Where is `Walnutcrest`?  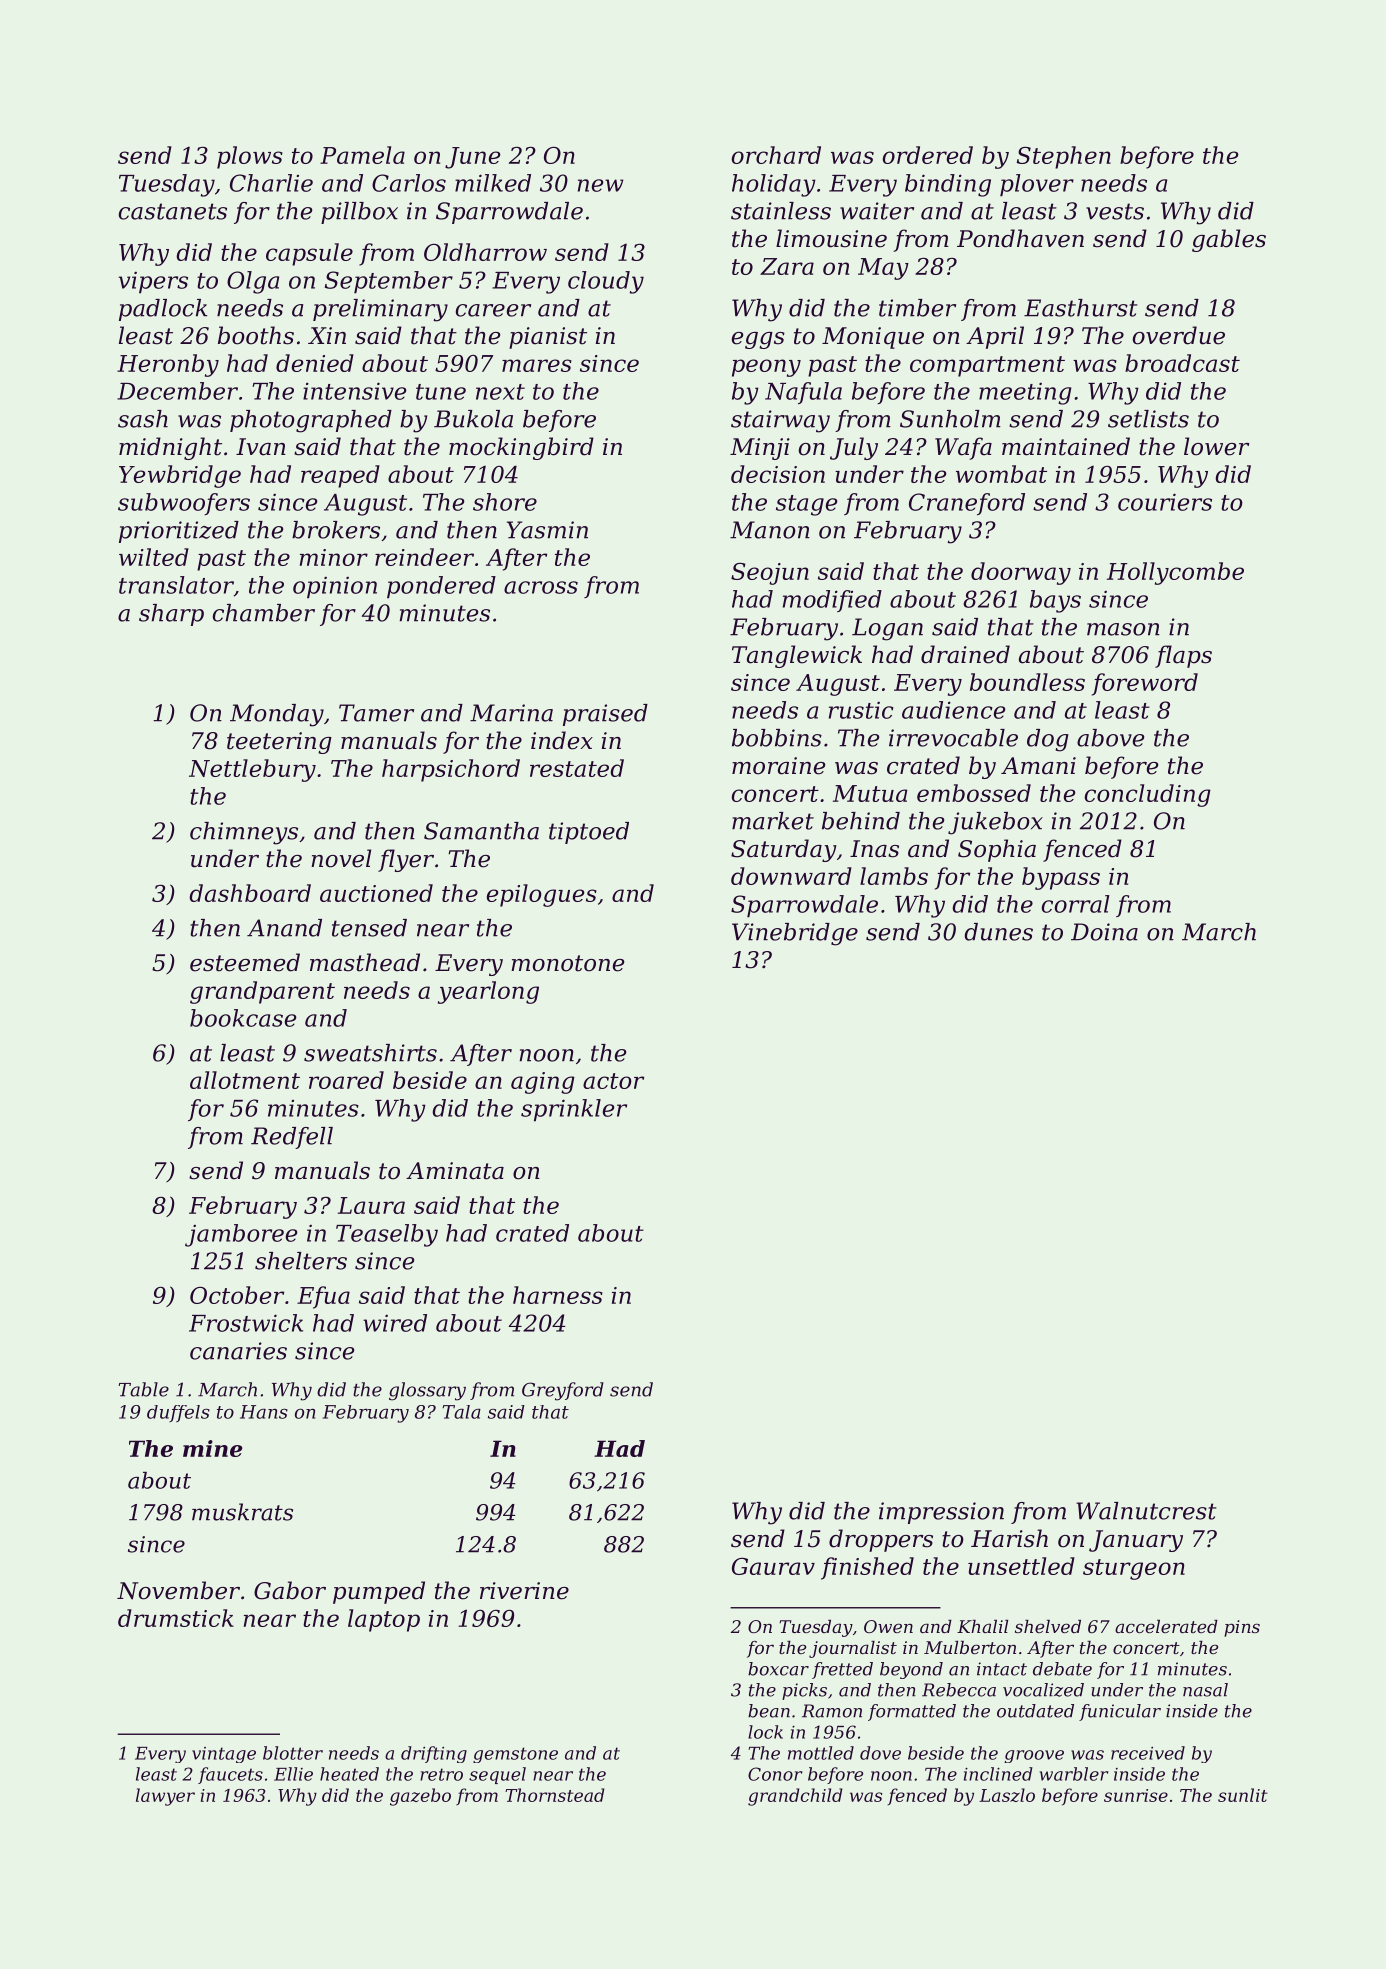 Walnutcrest is located at coordinates (1146, 1511).
